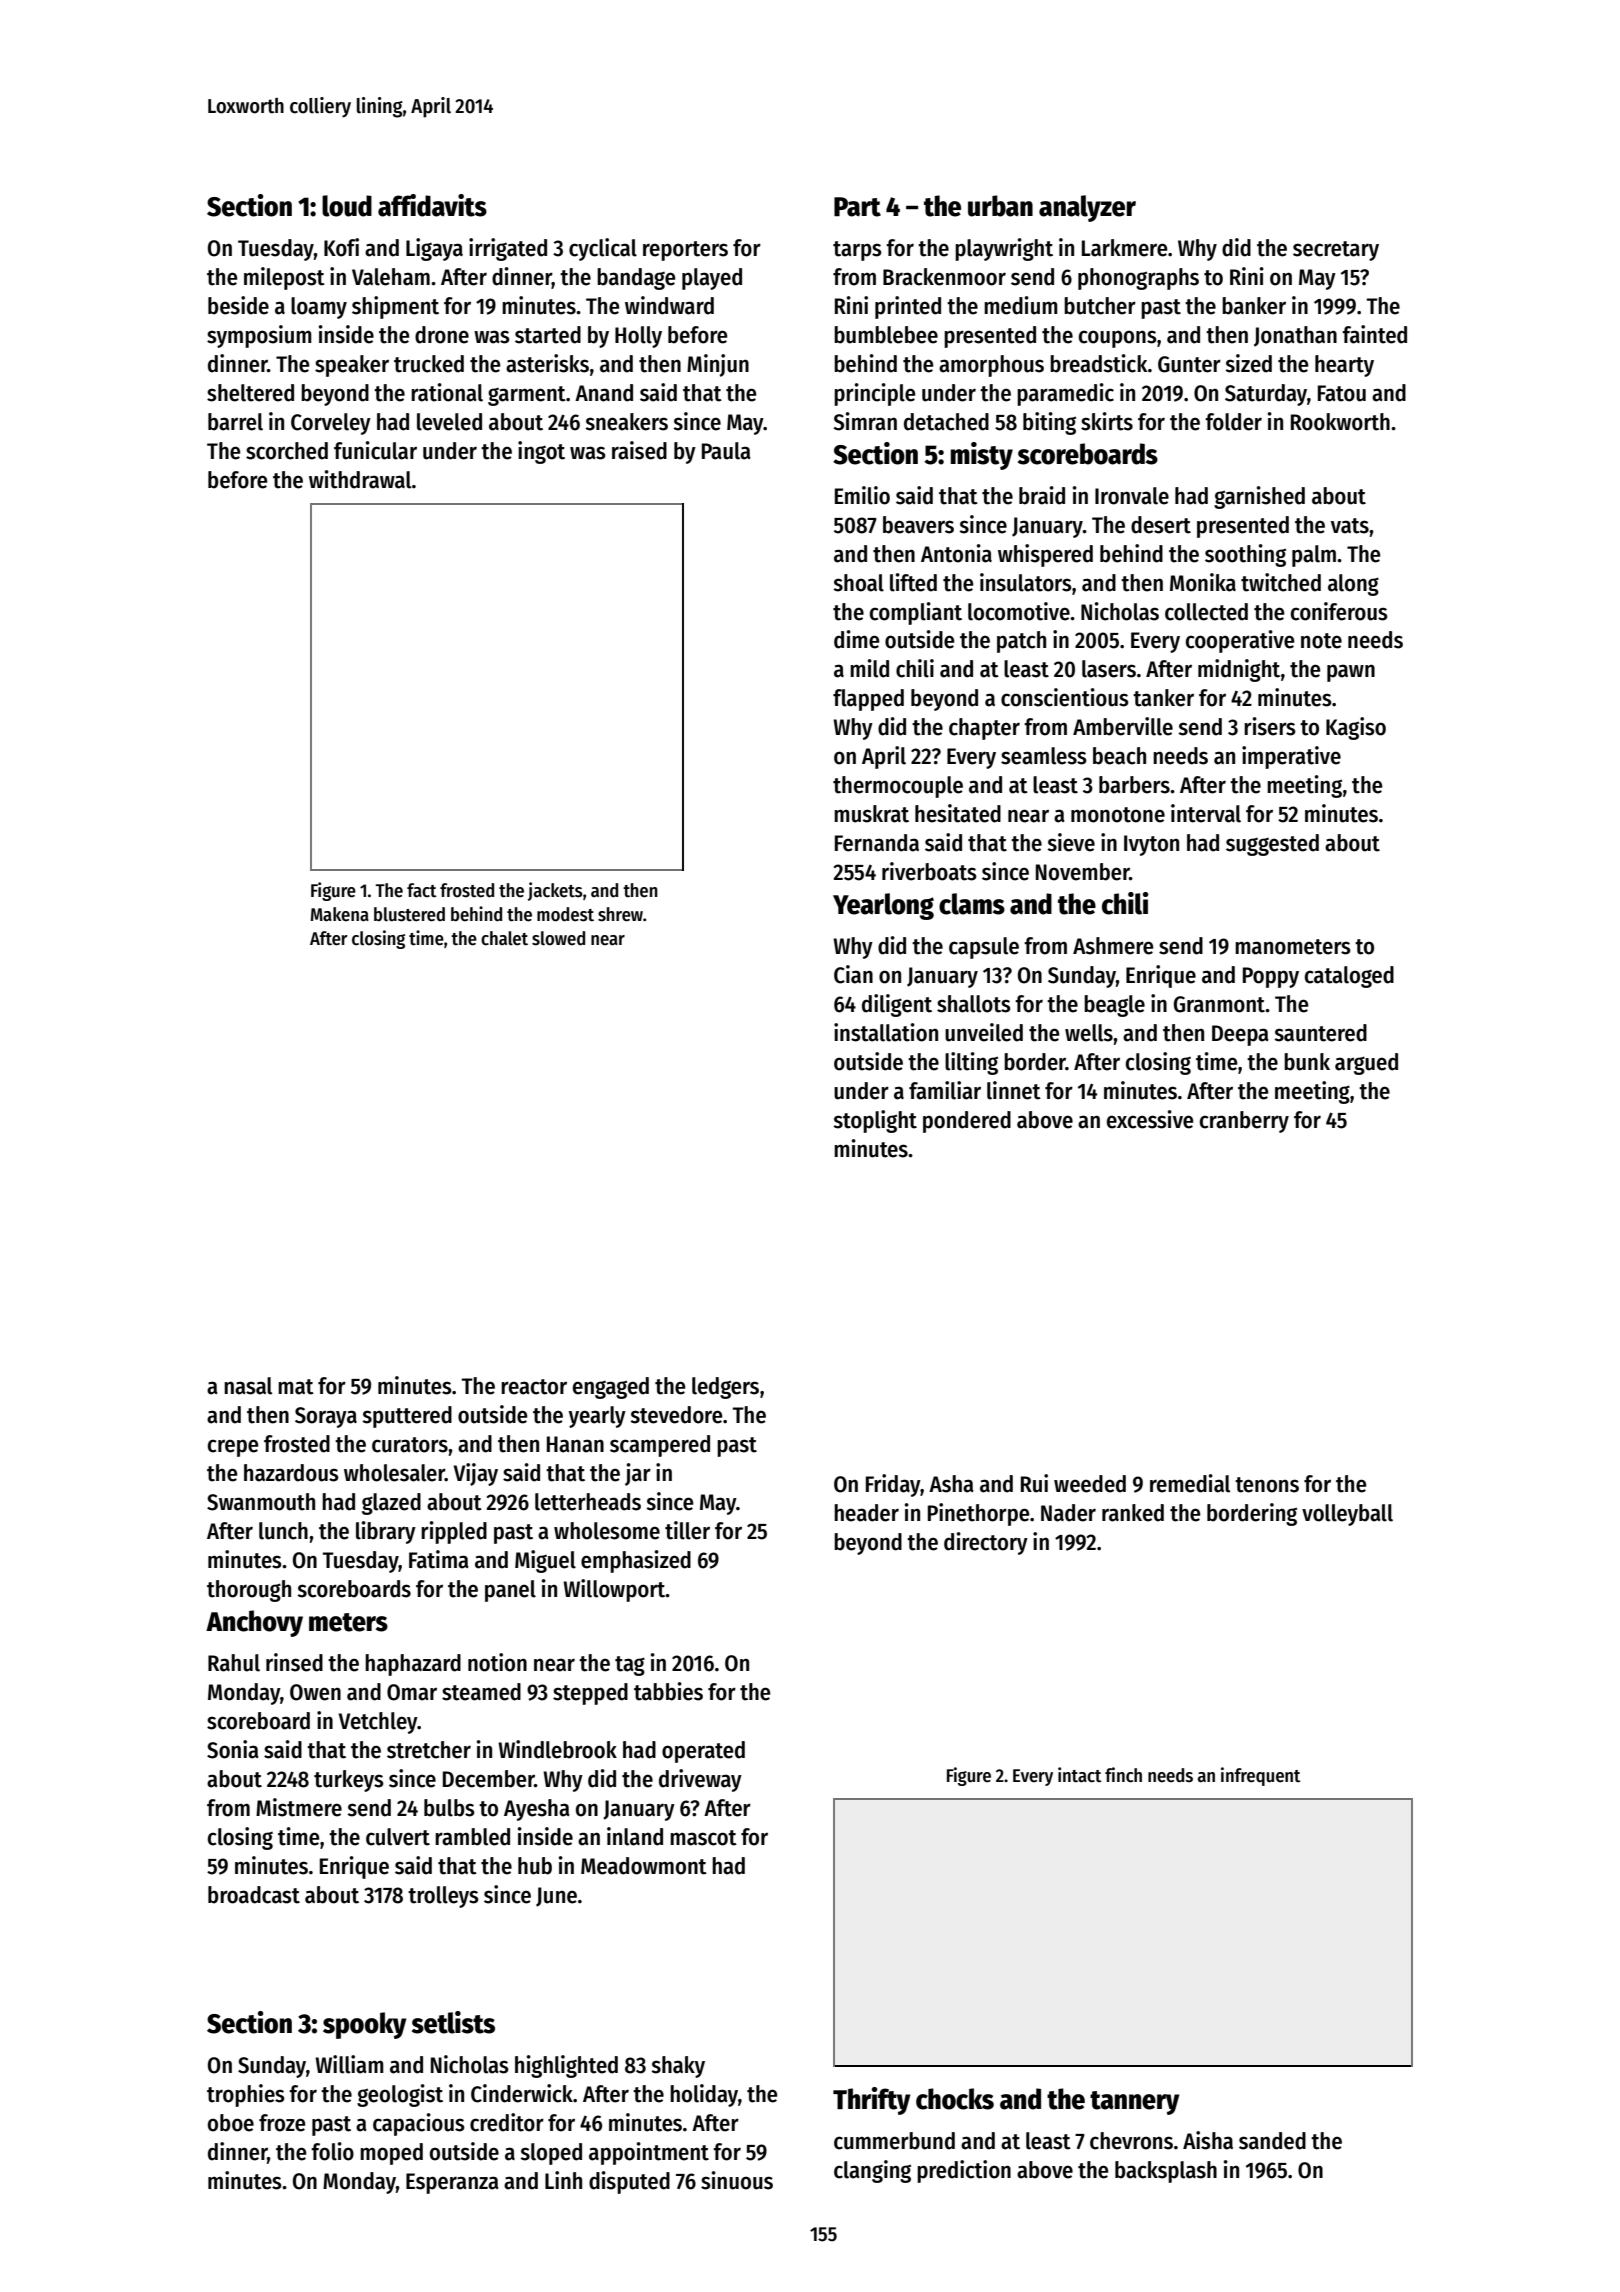  I want to click on crepe, so click(233, 1448).
